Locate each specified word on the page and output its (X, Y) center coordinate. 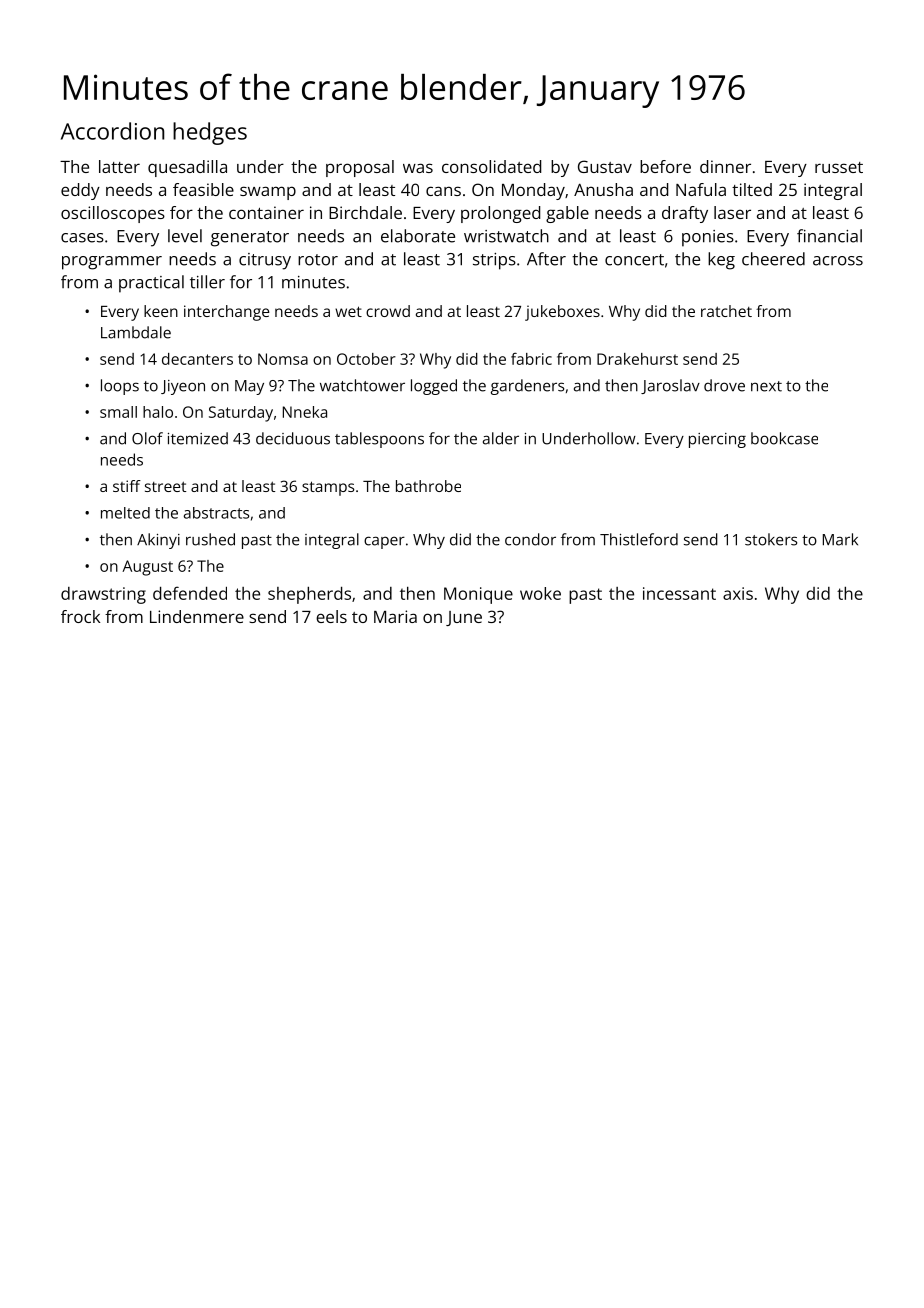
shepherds (309, 595)
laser (732, 212)
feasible (203, 189)
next (766, 386)
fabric (531, 359)
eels (331, 616)
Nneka (305, 412)
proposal (360, 168)
